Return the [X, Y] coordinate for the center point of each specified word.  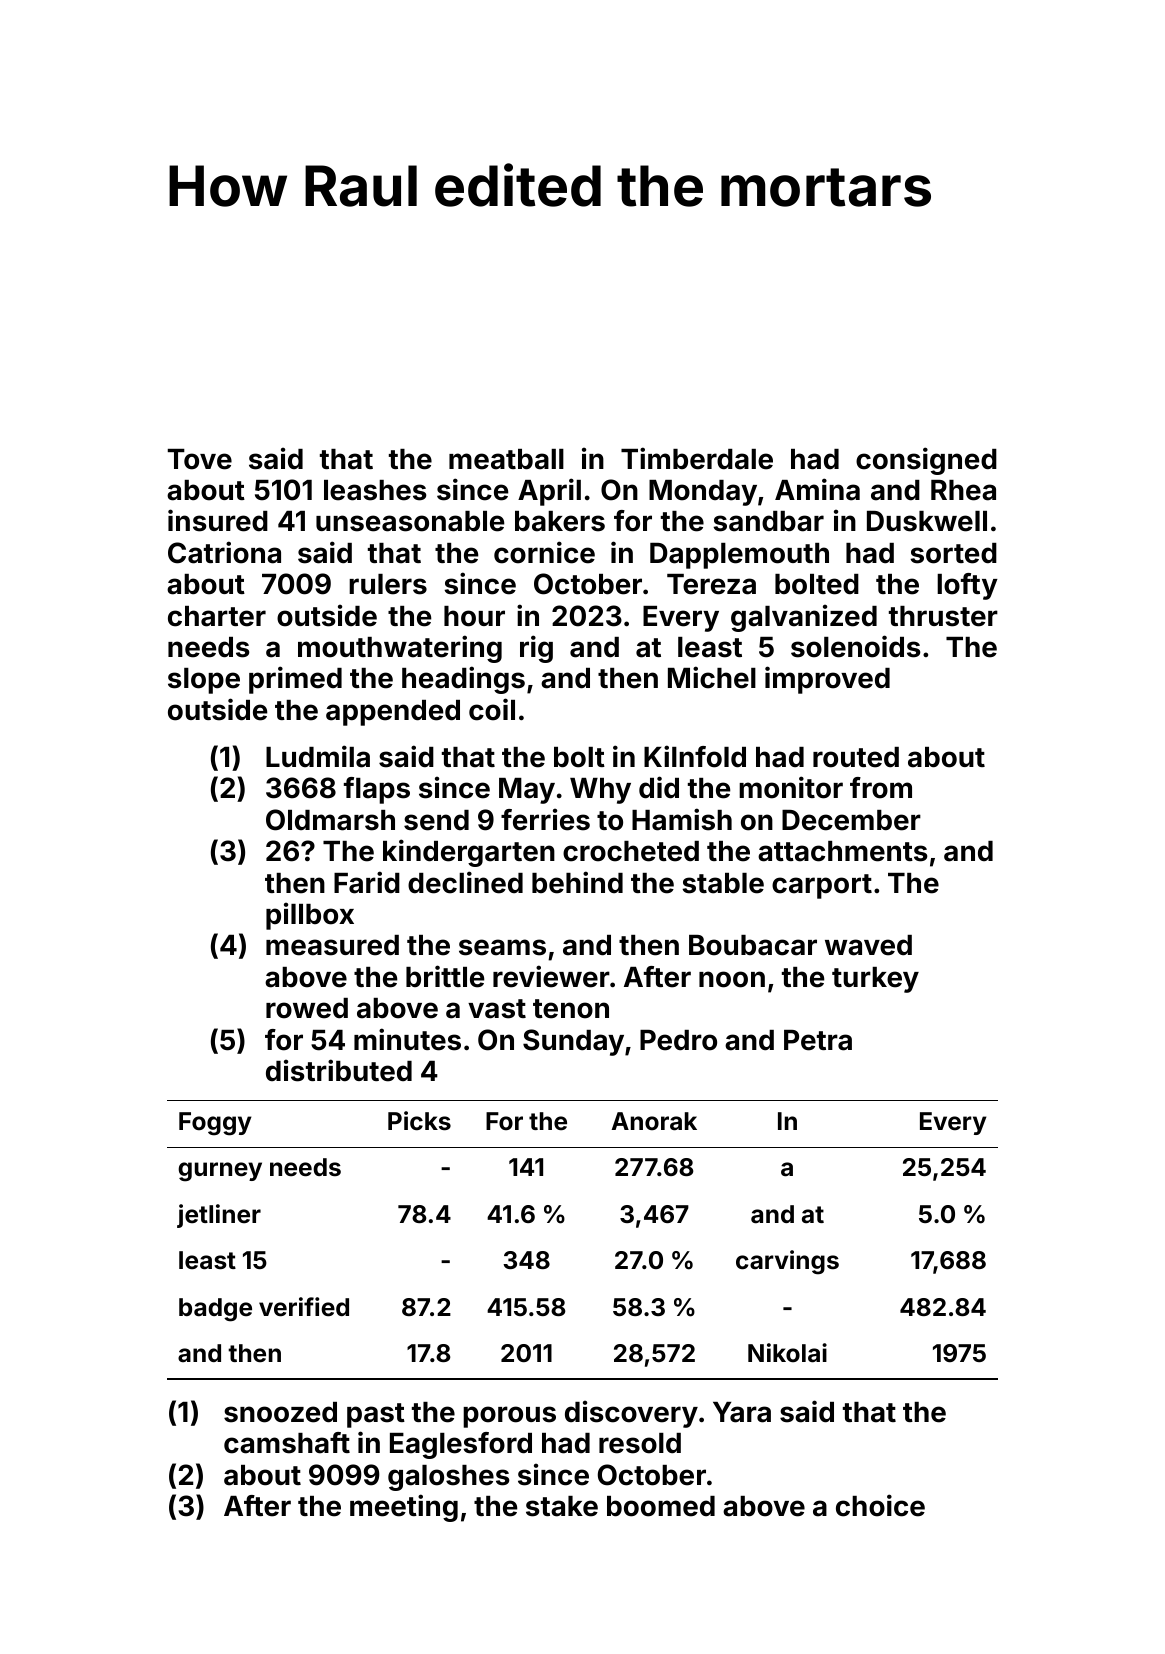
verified [304, 1307]
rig [536, 649]
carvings [787, 1262]
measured [332, 945]
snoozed [280, 1412]
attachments [843, 851]
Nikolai [787, 1353]
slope [204, 681]
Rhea [963, 490]
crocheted [631, 851]
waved [868, 945]
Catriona [224, 552]
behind [577, 882]
